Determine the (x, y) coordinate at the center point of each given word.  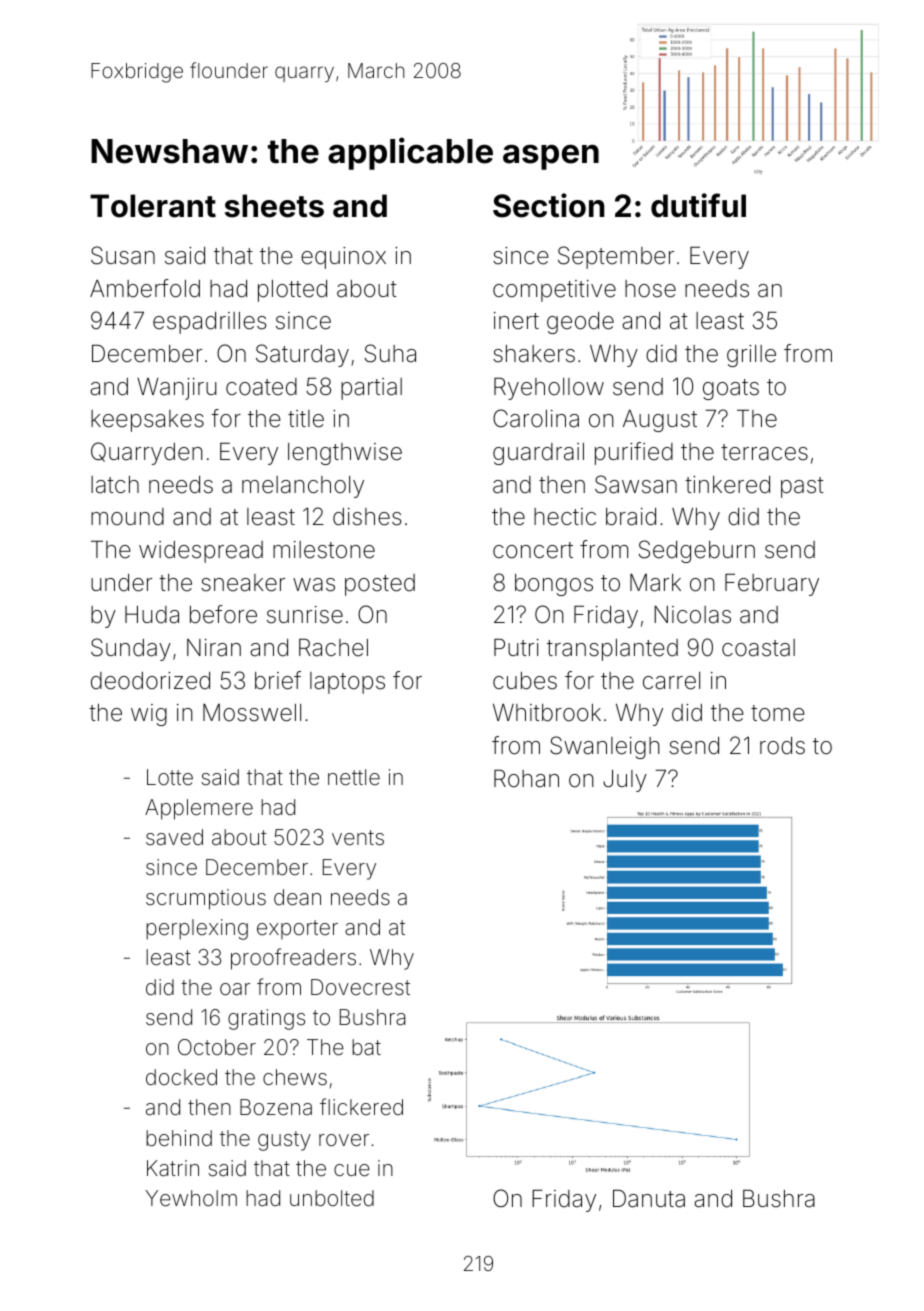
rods (782, 746)
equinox (343, 258)
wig (149, 715)
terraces (764, 452)
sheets (274, 206)
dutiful (698, 205)
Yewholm (191, 1198)
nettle (354, 777)
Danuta (649, 1199)
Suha (390, 353)
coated (261, 387)
